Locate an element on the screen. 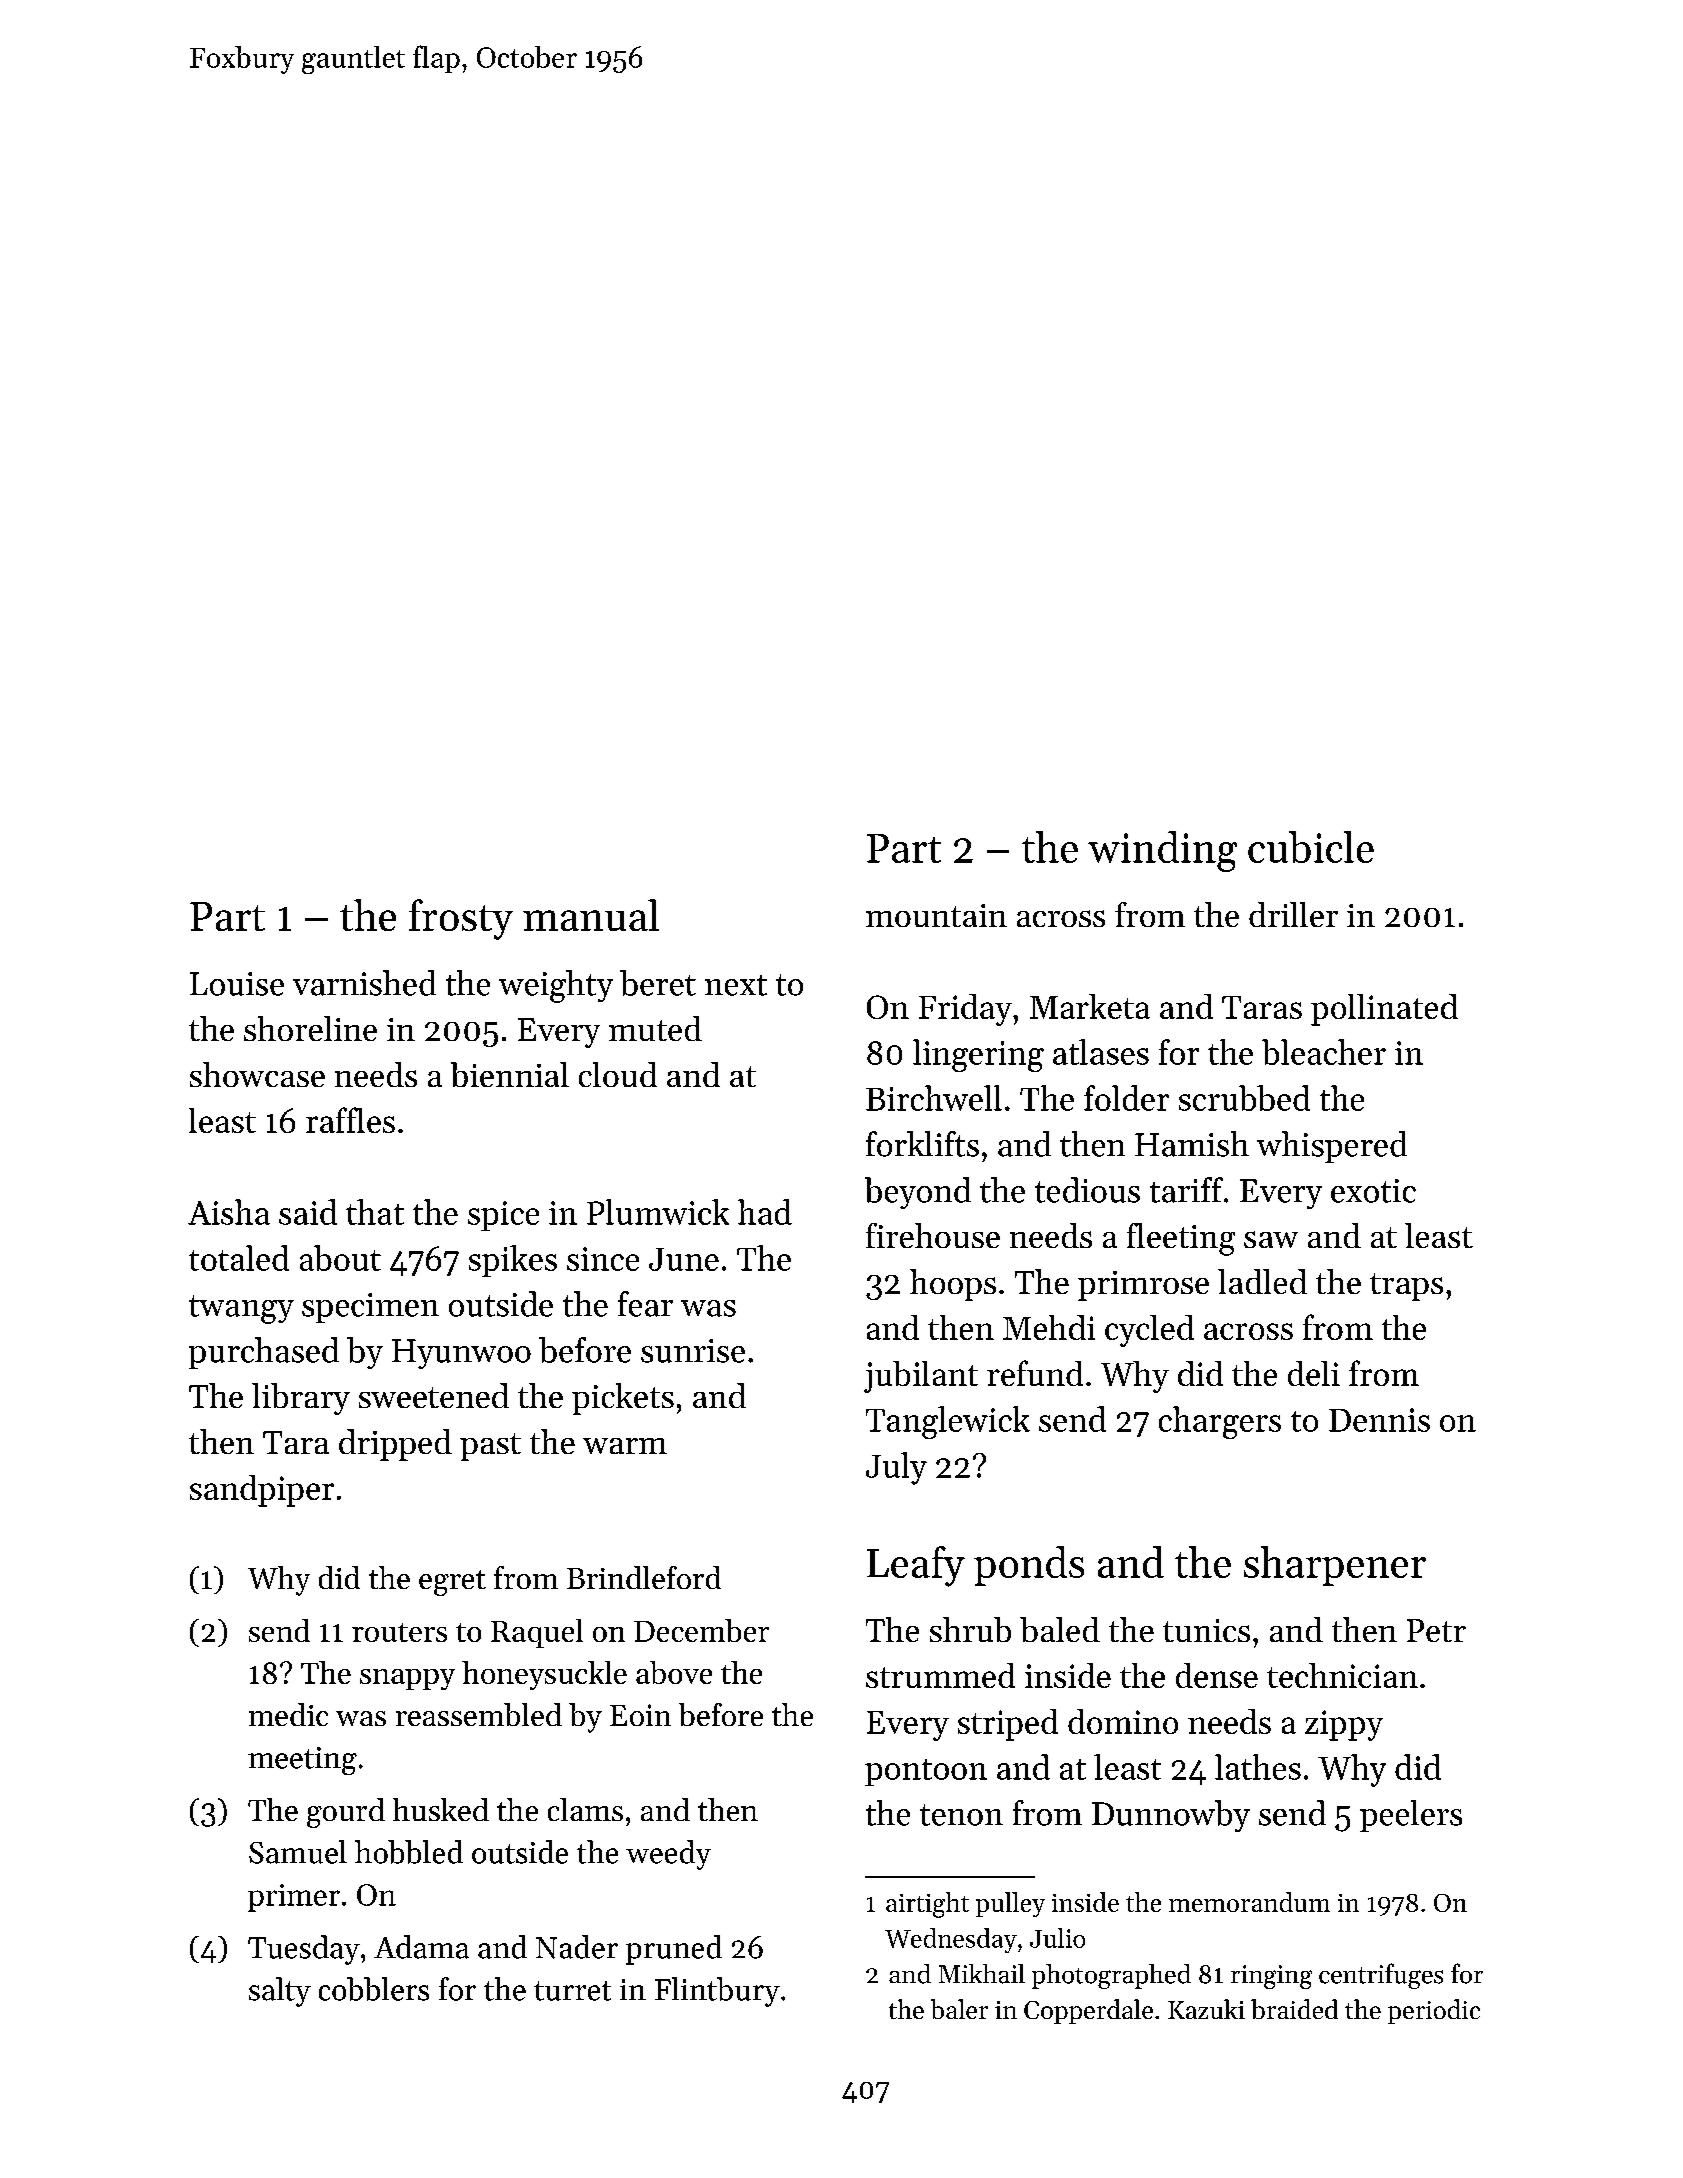  sweetened is located at coordinates (434, 1395).
